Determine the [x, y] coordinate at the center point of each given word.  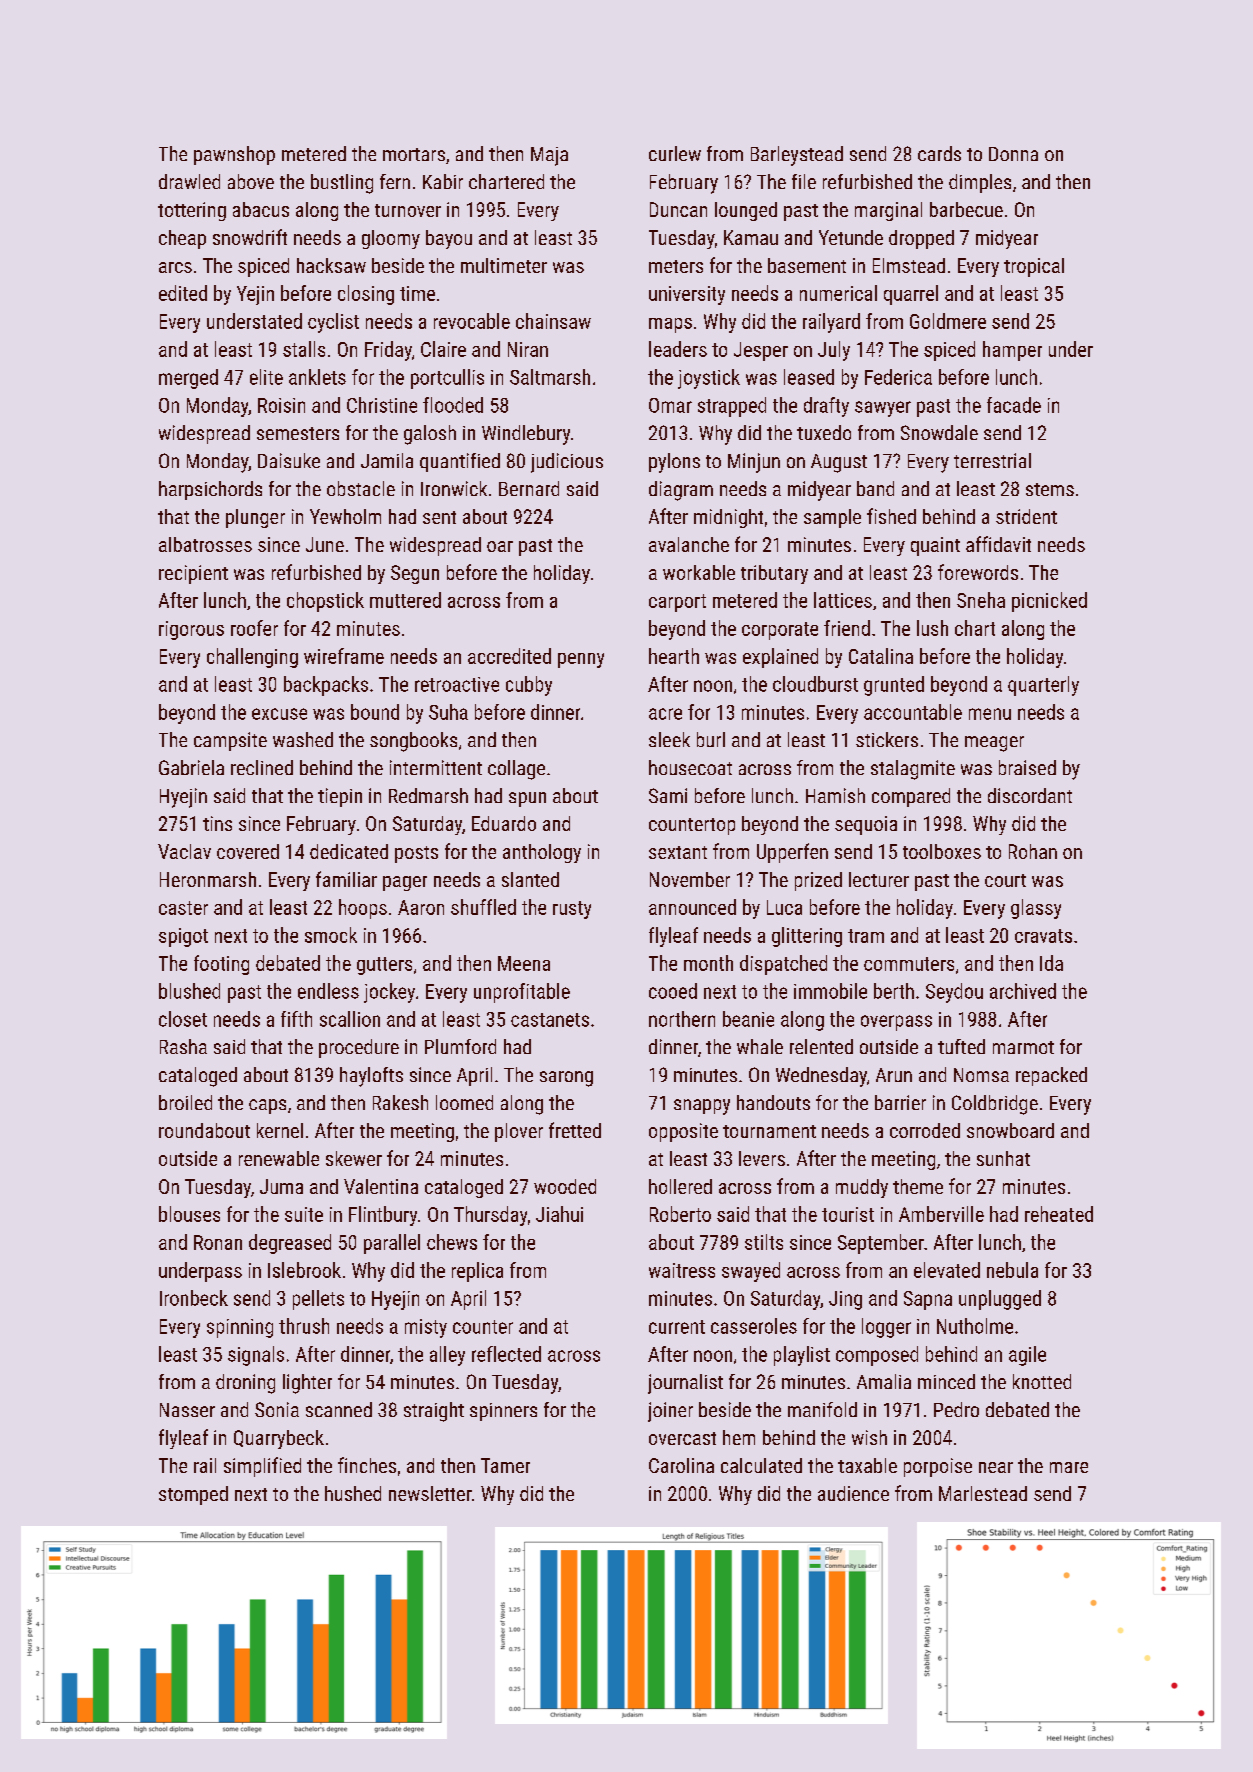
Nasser [187, 1410]
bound [375, 712]
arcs [175, 267]
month [708, 963]
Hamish [835, 795]
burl [711, 739]
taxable [867, 1465]
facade [1014, 405]
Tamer [505, 1465]
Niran [528, 349]
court [1005, 880]
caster [183, 908]
